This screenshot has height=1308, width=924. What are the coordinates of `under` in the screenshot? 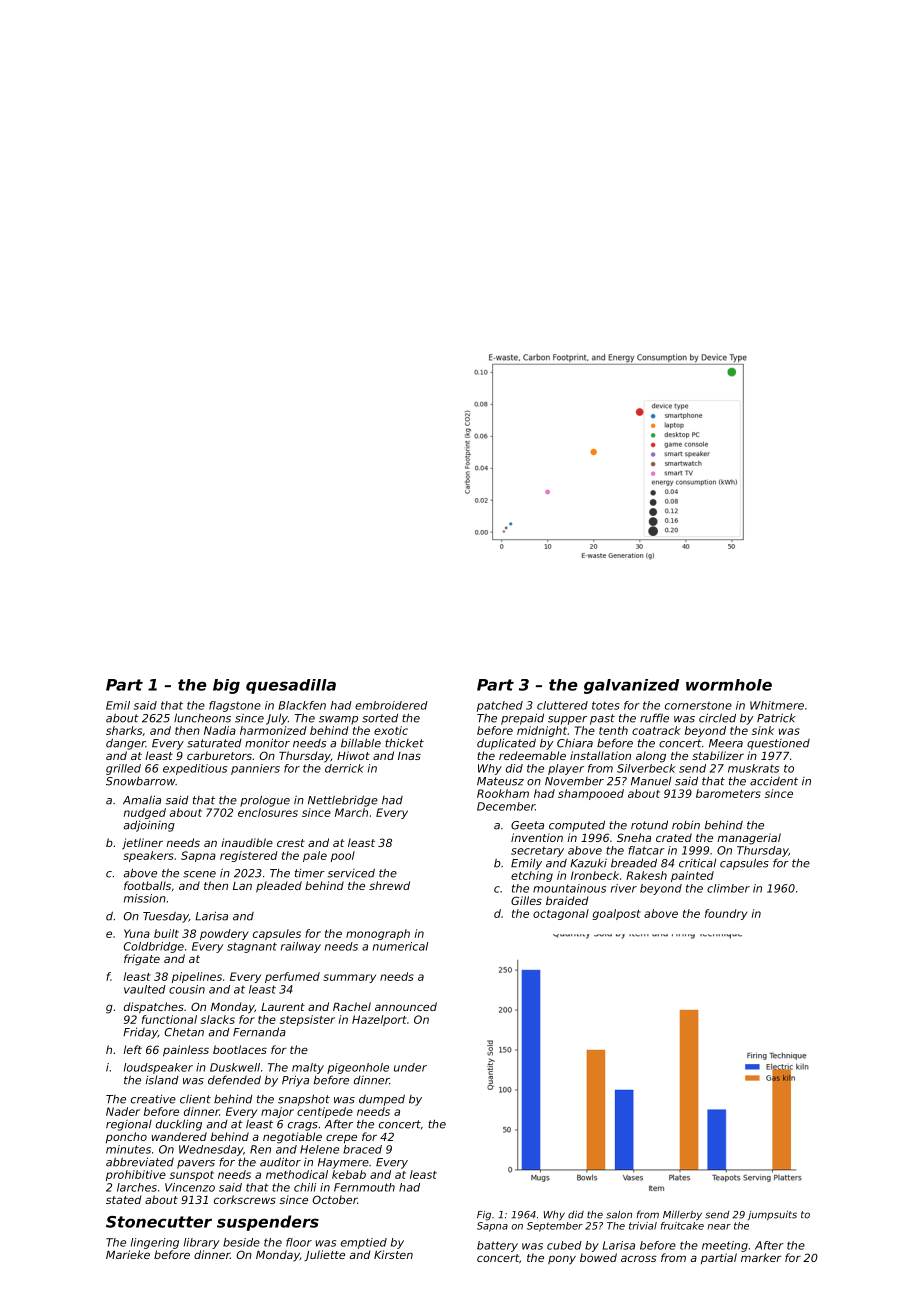 It's located at (410, 1067).
